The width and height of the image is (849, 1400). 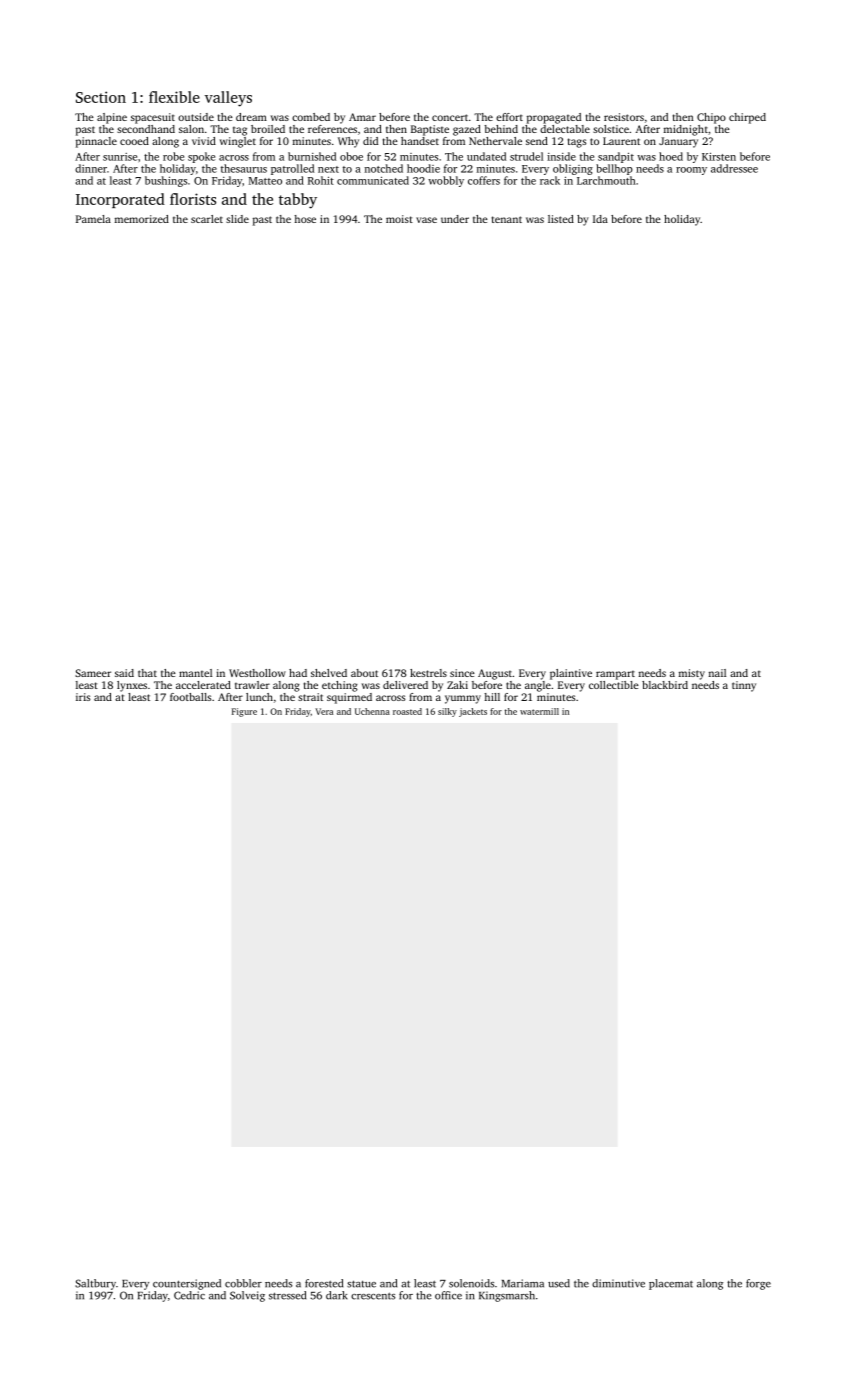 I want to click on blackbird, so click(x=665, y=685).
